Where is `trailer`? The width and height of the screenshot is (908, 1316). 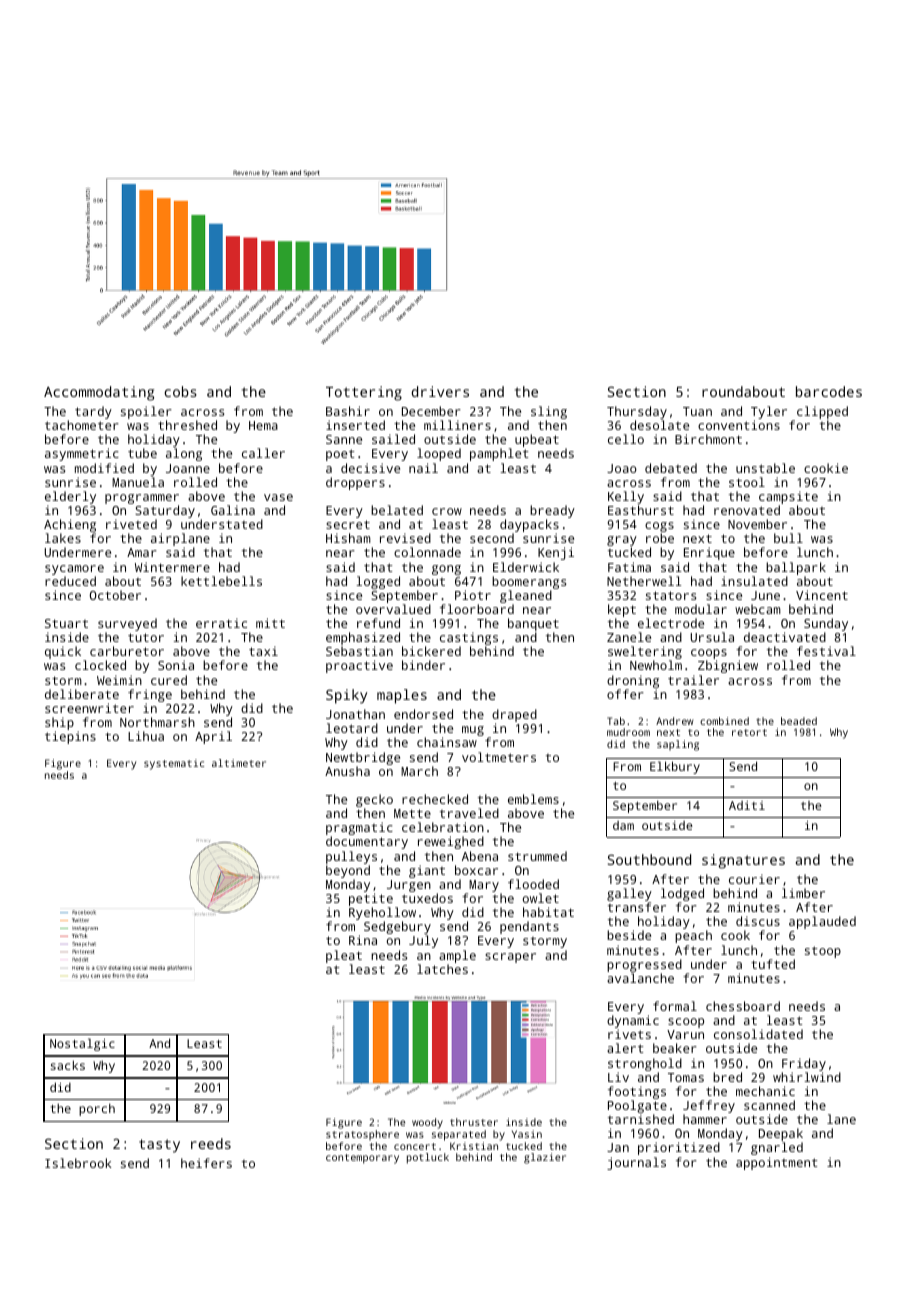
trailer is located at coordinates (693, 680).
